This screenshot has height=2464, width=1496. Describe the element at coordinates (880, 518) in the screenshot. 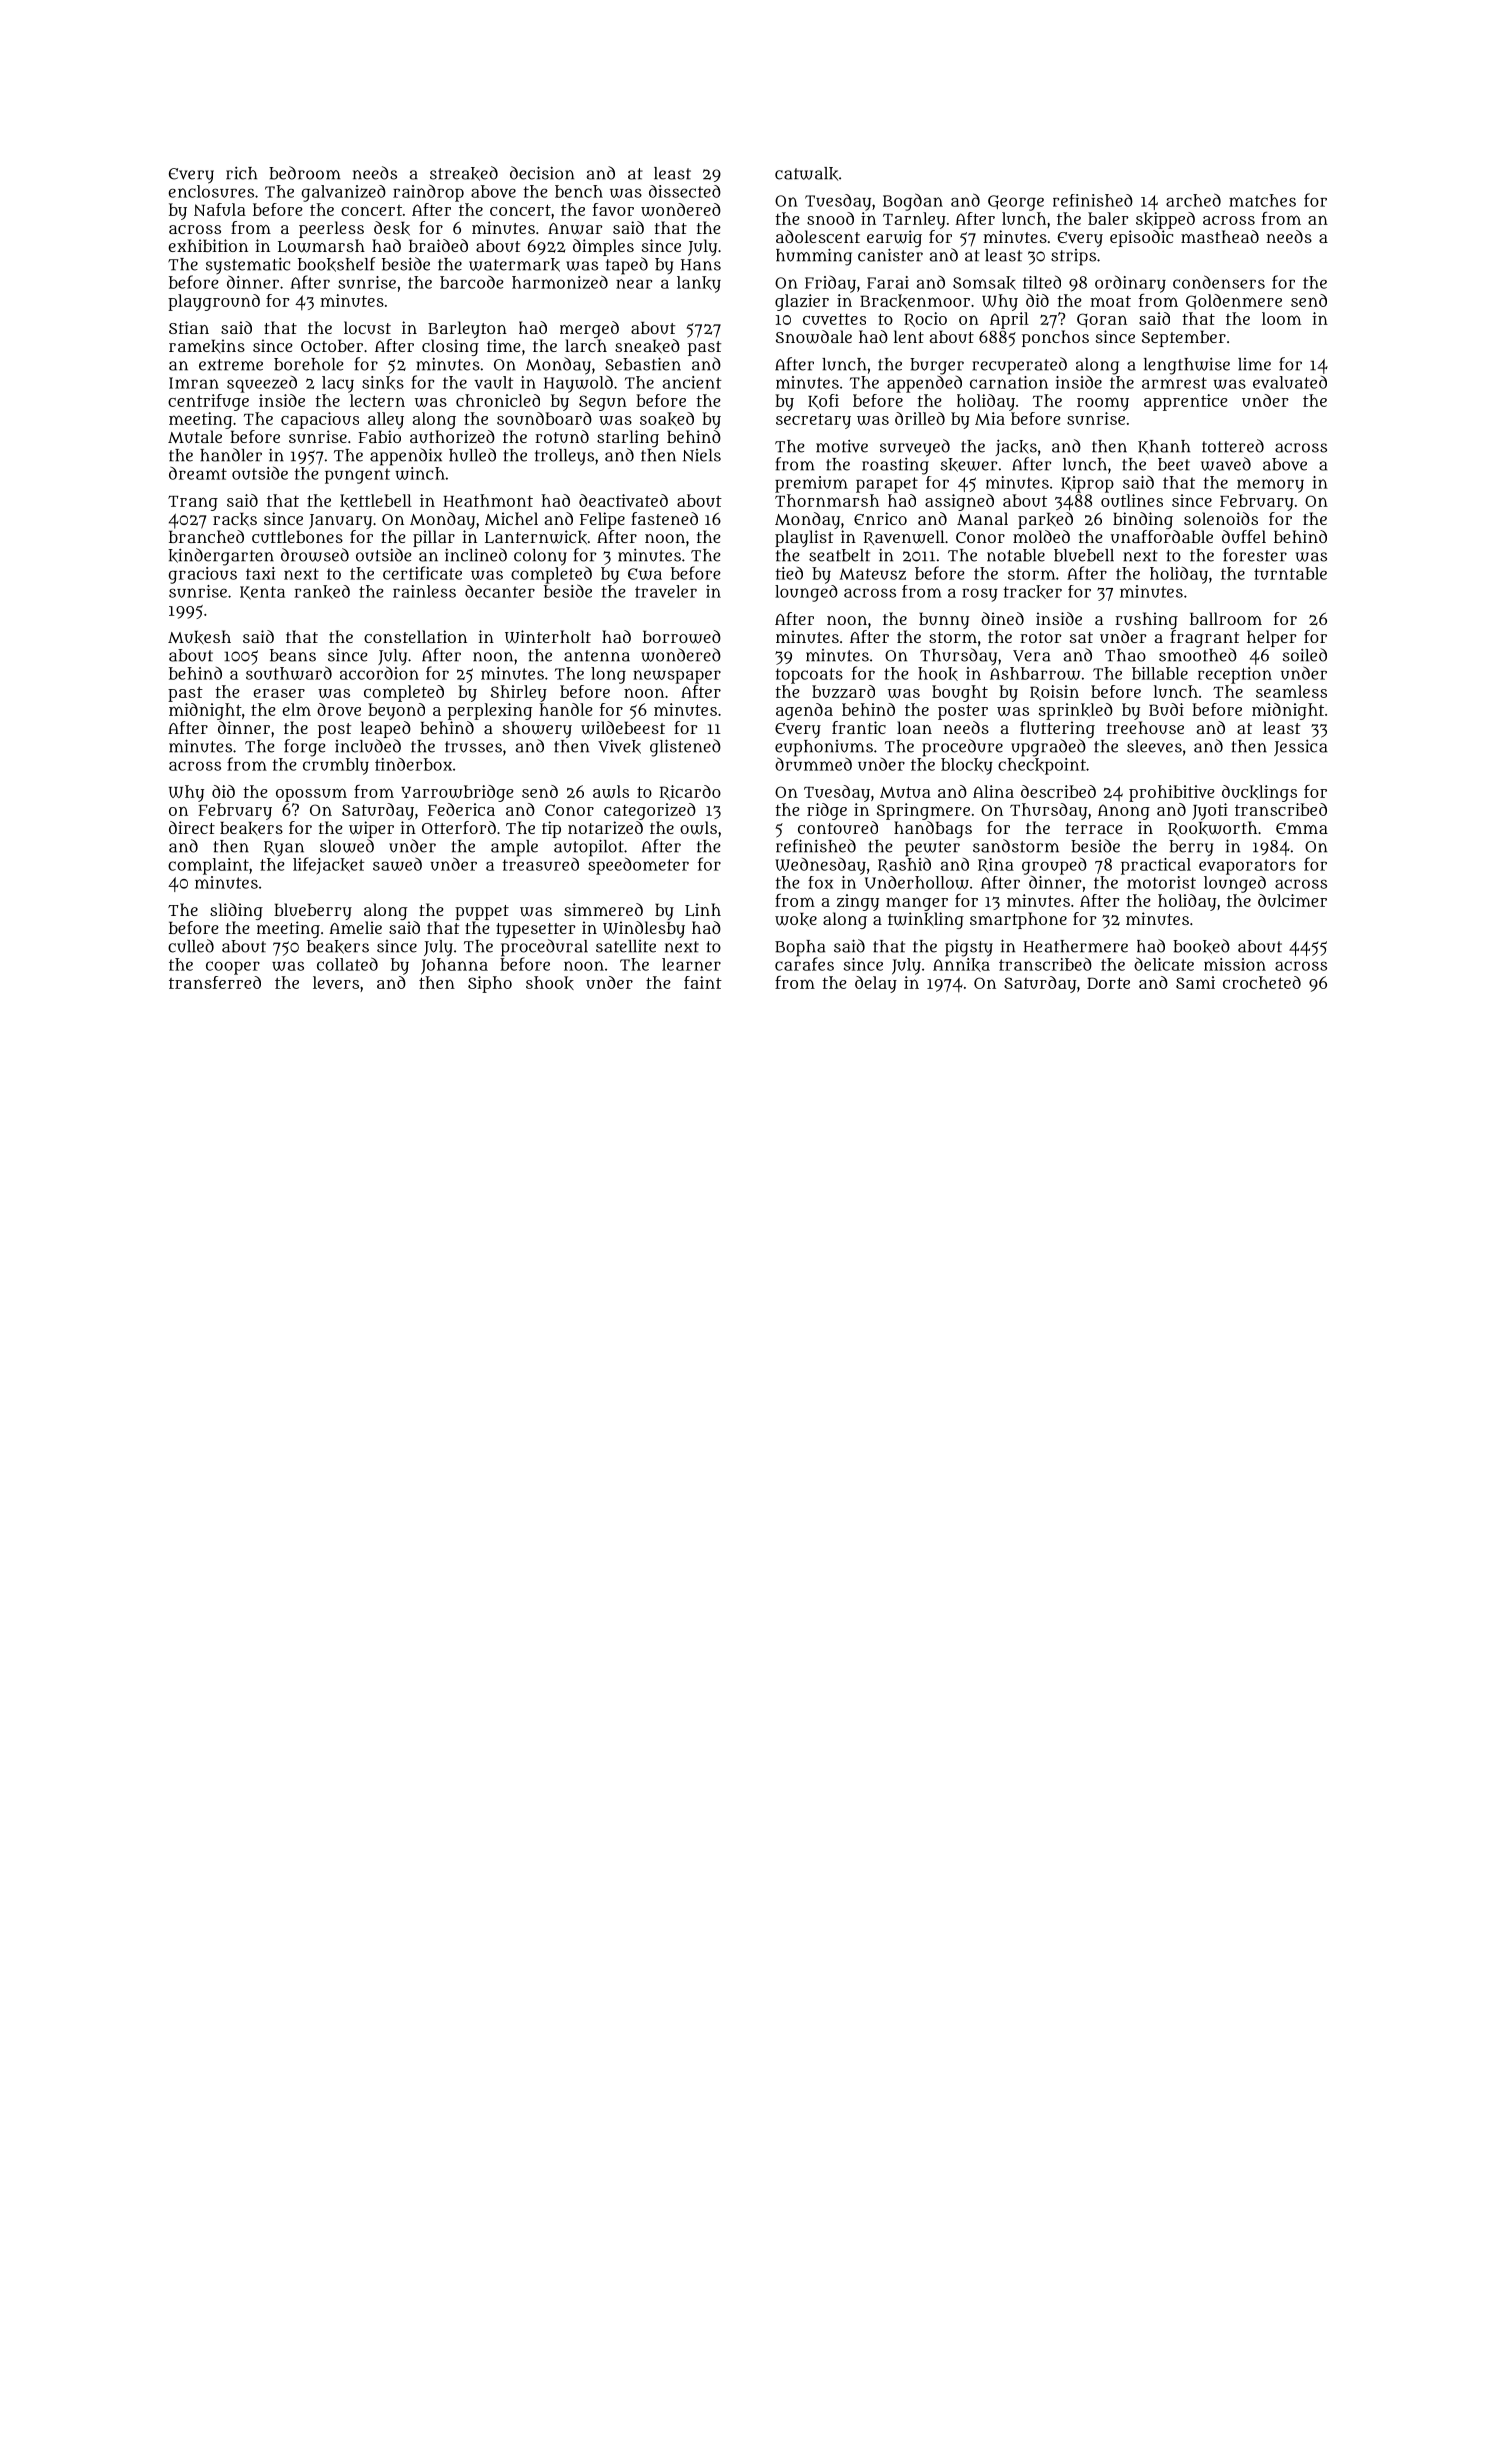

I see `Enrico` at that location.
